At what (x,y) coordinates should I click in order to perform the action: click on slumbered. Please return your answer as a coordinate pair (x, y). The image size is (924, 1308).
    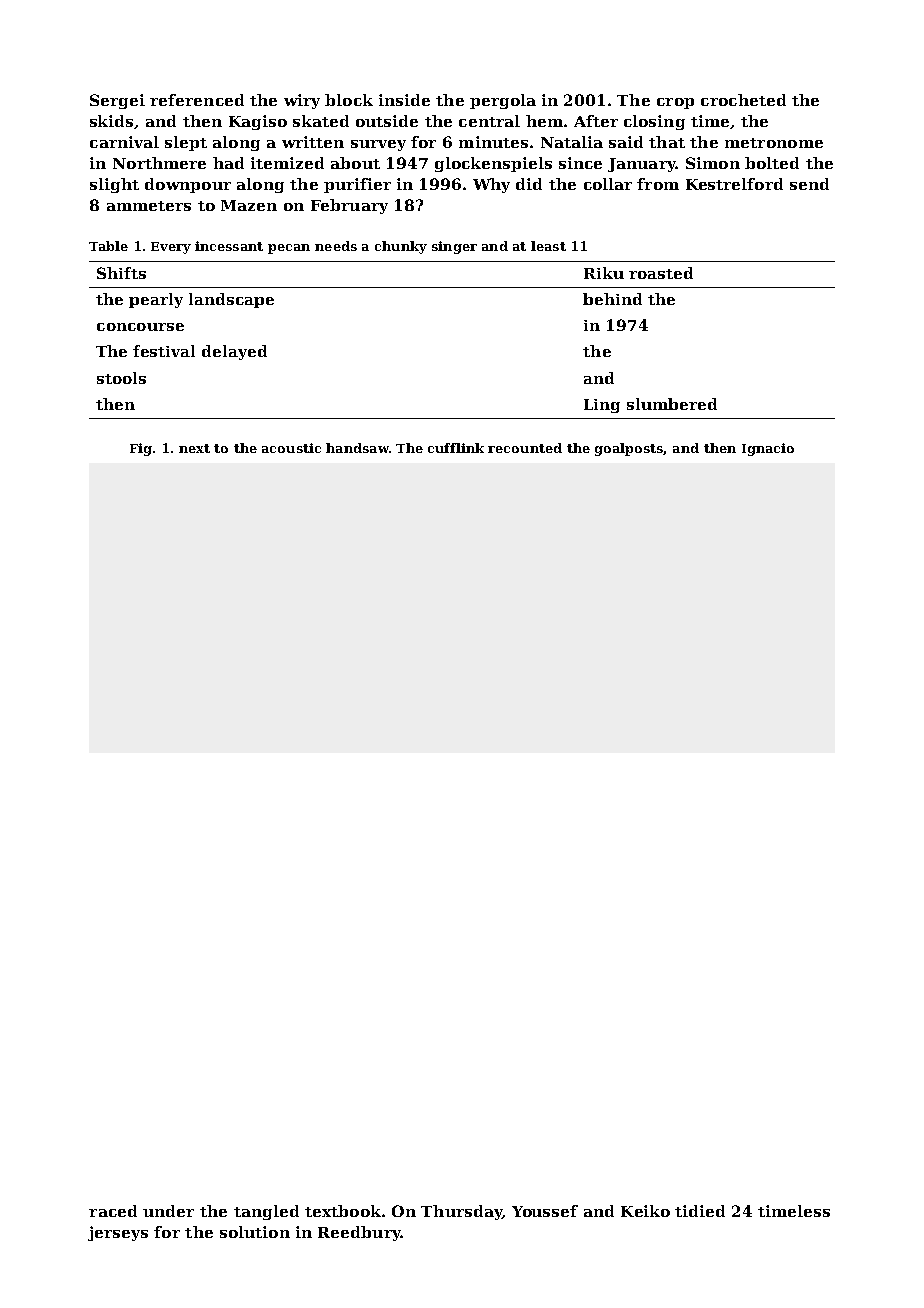
    Looking at the image, I should click on (672, 404).
